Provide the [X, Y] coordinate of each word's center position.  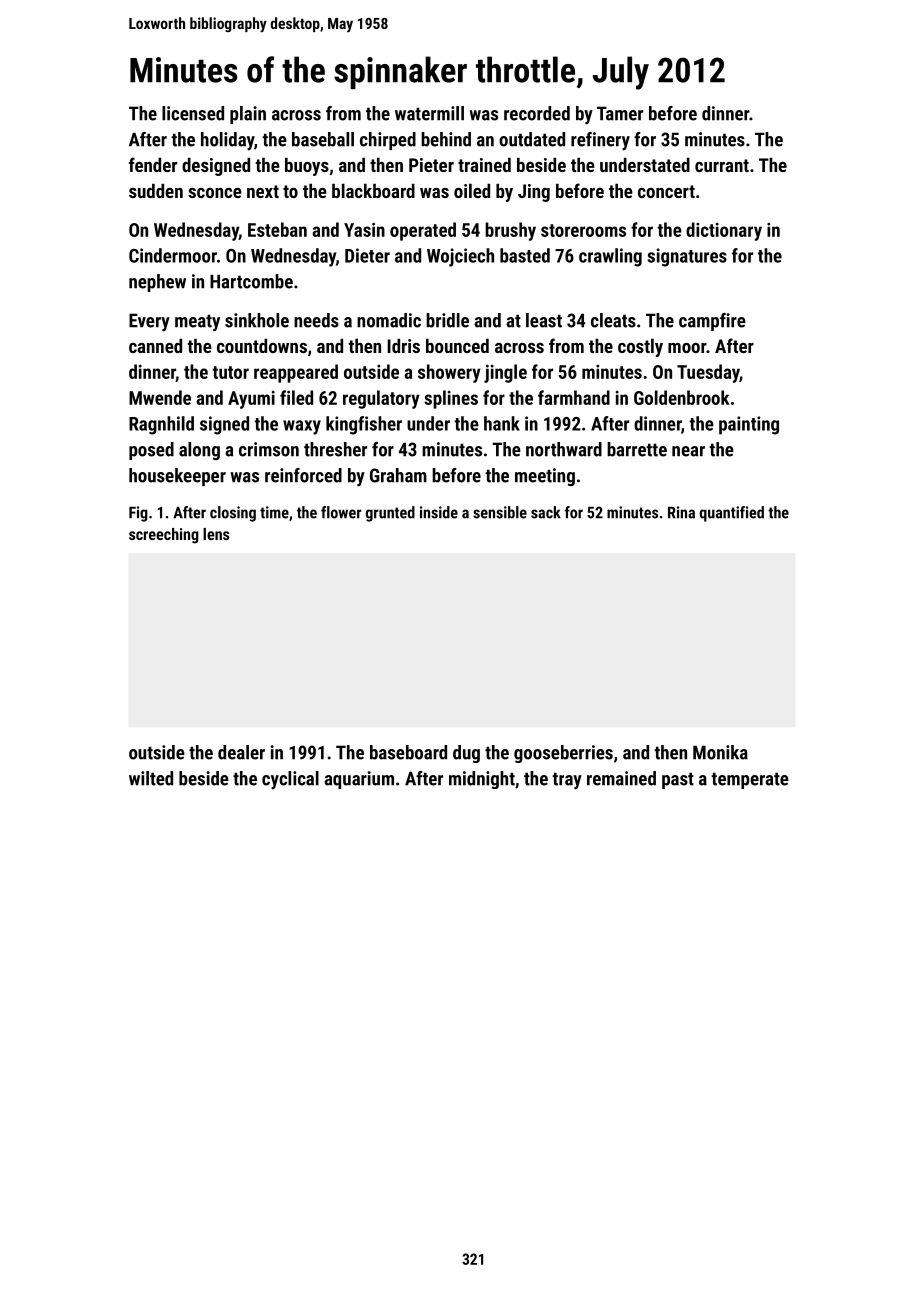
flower [341, 512]
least [544, 320]
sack [546, 512]
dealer [241, 752]
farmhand [574, 397]
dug [466, 754]
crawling [610, 257]
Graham [398, 475]
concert [666, 191]
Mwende [160, 397]
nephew [157, 283]
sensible [500, 512]
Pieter [431, 165]
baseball [323, 139]
